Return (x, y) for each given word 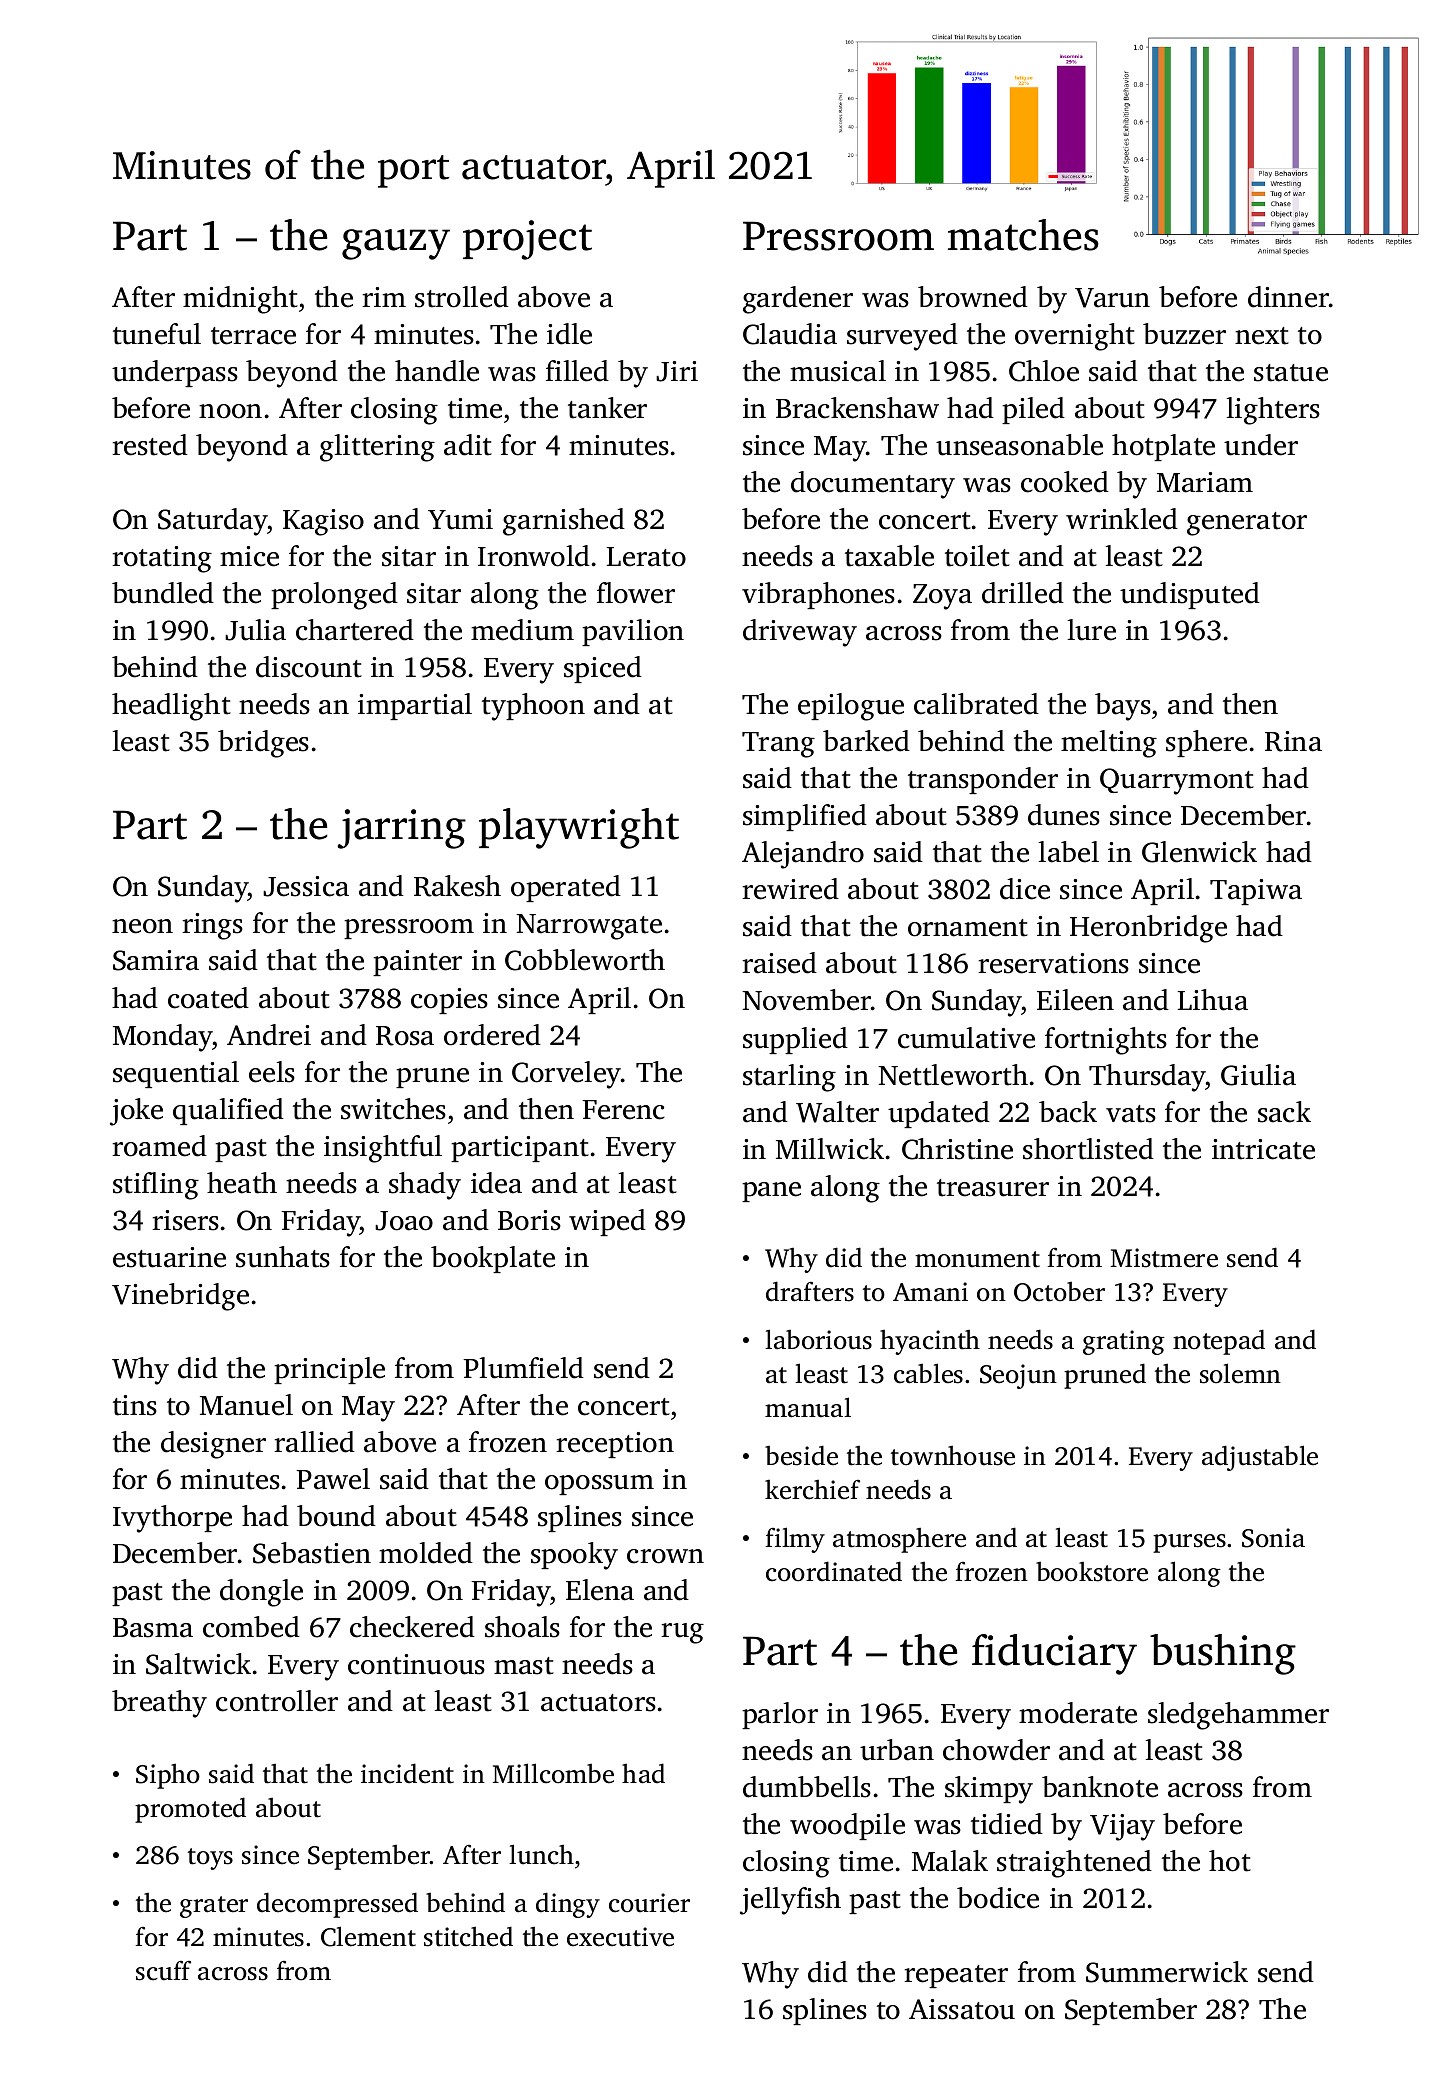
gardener (798, 300)
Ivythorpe (172, 1519)
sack (1284, 1112)
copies (449, 1001)
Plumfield (523, 1368)
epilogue (851, 707)
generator (1247, 524)
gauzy (396, 244)
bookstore (1092, 1572)
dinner (1288, 297)
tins (135, 1405)
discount (309, 667)
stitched (468, 1936)
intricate (1263, 1149)
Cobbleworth (585, 960)
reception (615, 1445)
